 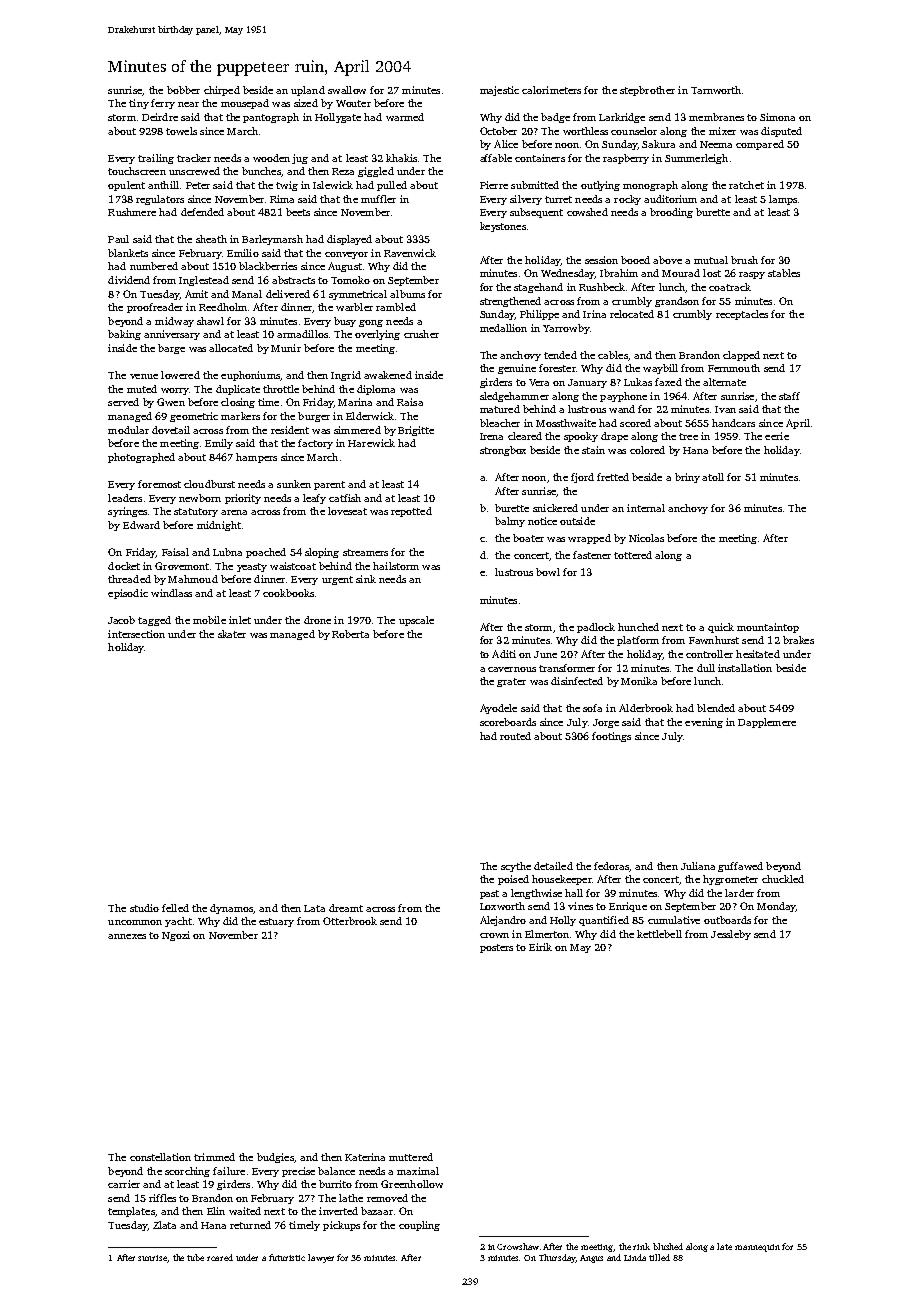 I want to click on khakis, so click(x=401, y=158).
